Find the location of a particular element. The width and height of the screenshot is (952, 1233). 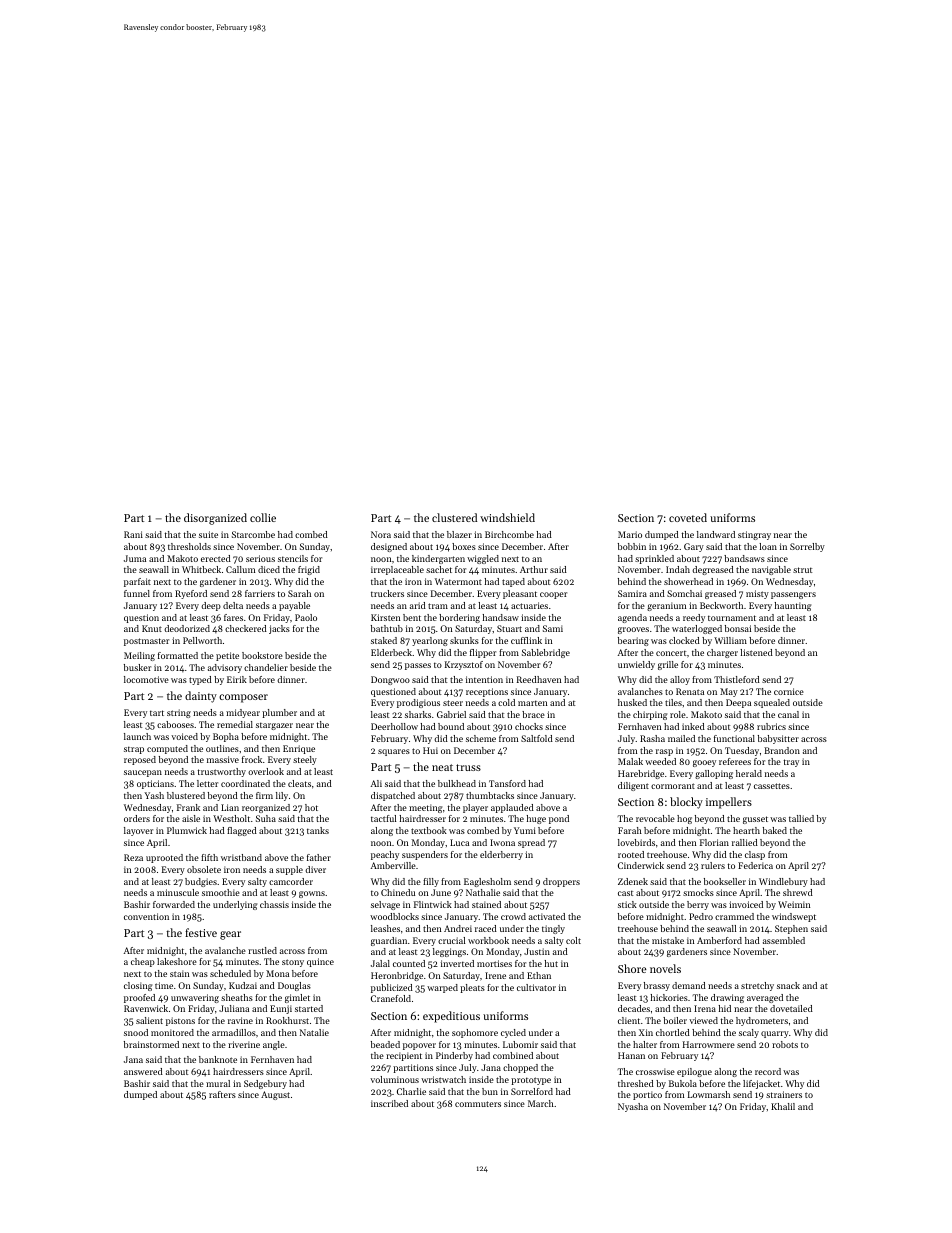

Ryeford is located at coordinates (191, 594).
